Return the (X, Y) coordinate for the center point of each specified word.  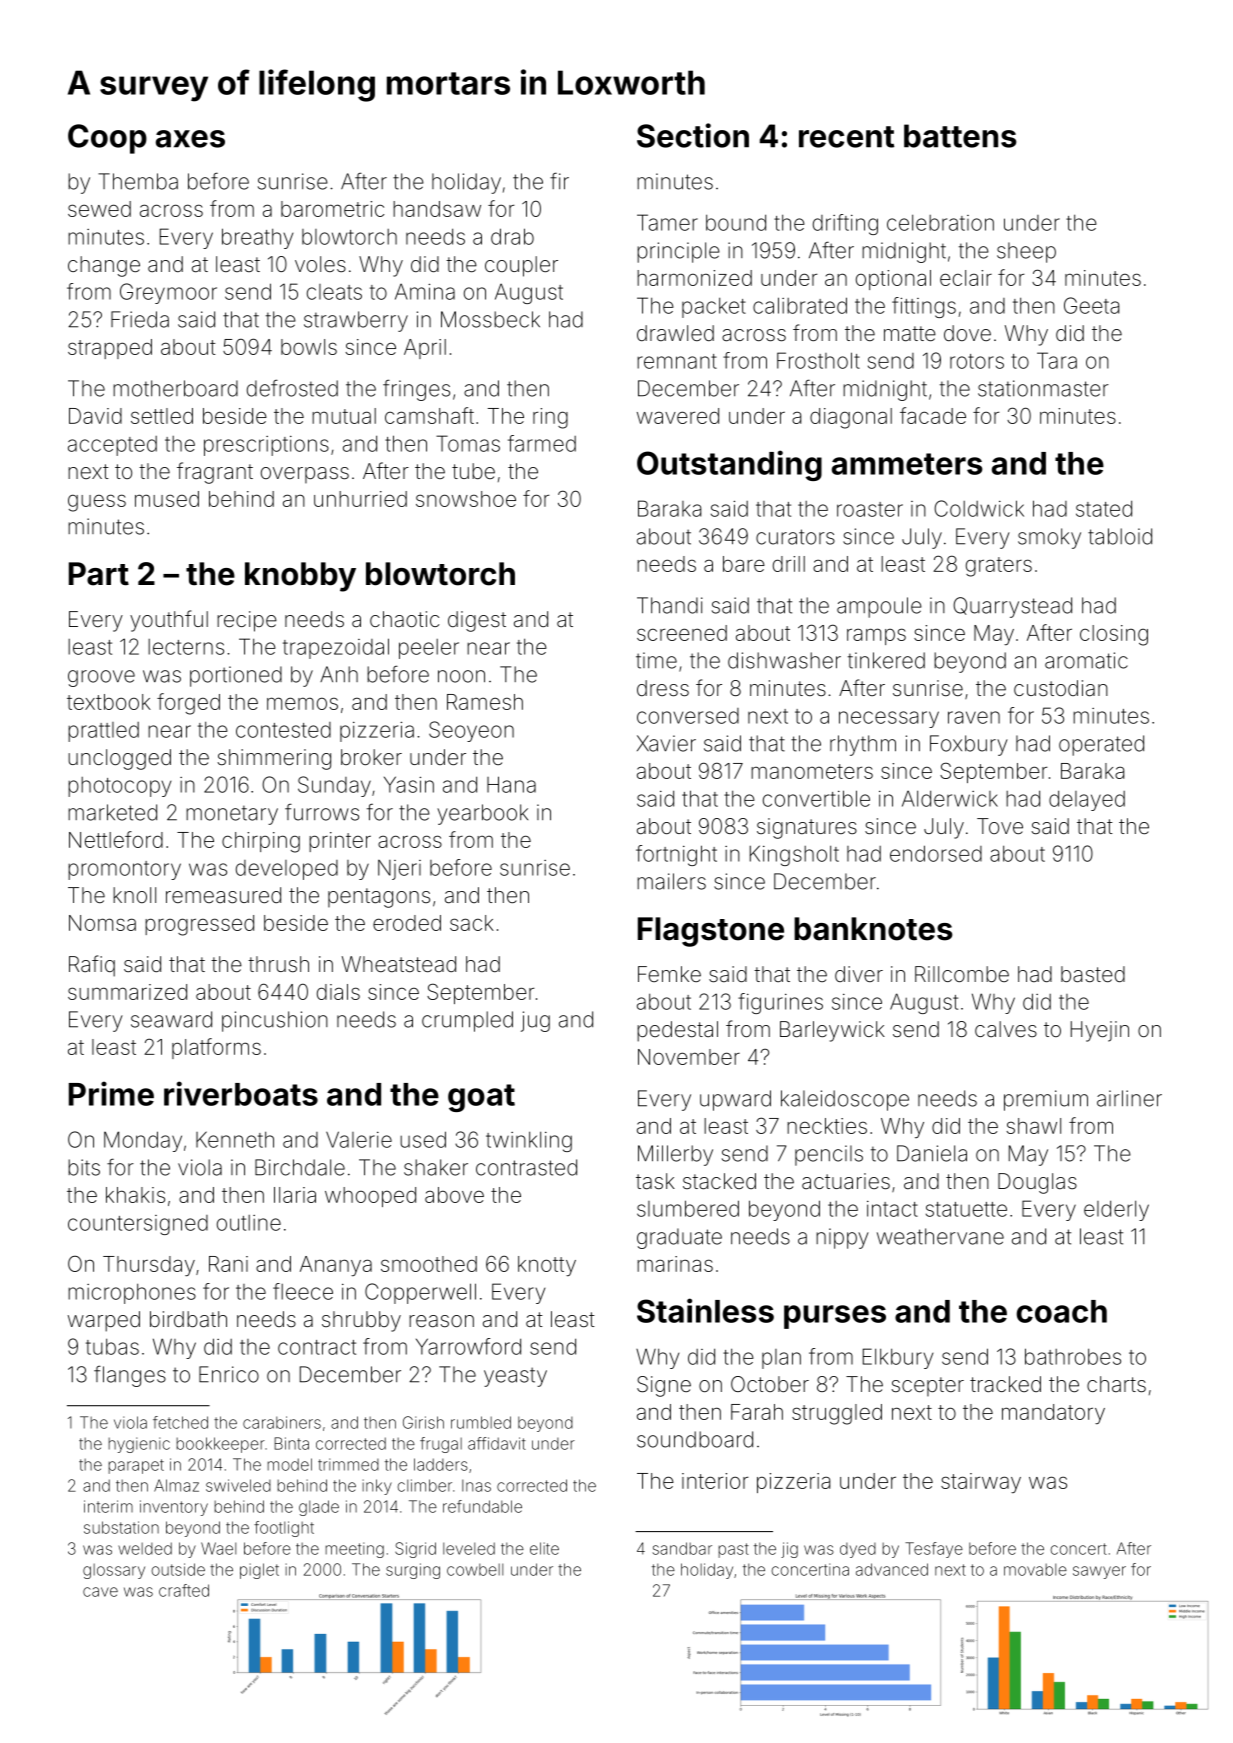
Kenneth (235, 1139)
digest (477, 621)
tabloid (1120, 536)
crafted (184, 1590)
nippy (842, 1238)
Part (99, 574)
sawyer (1099, 1572)
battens (960, 136)
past (733, 1550)
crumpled (467, 1021)
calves (1006, 1029)
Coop (107, 139)
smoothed (429, 1264)
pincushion (275, 1021)
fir (559, 180)
